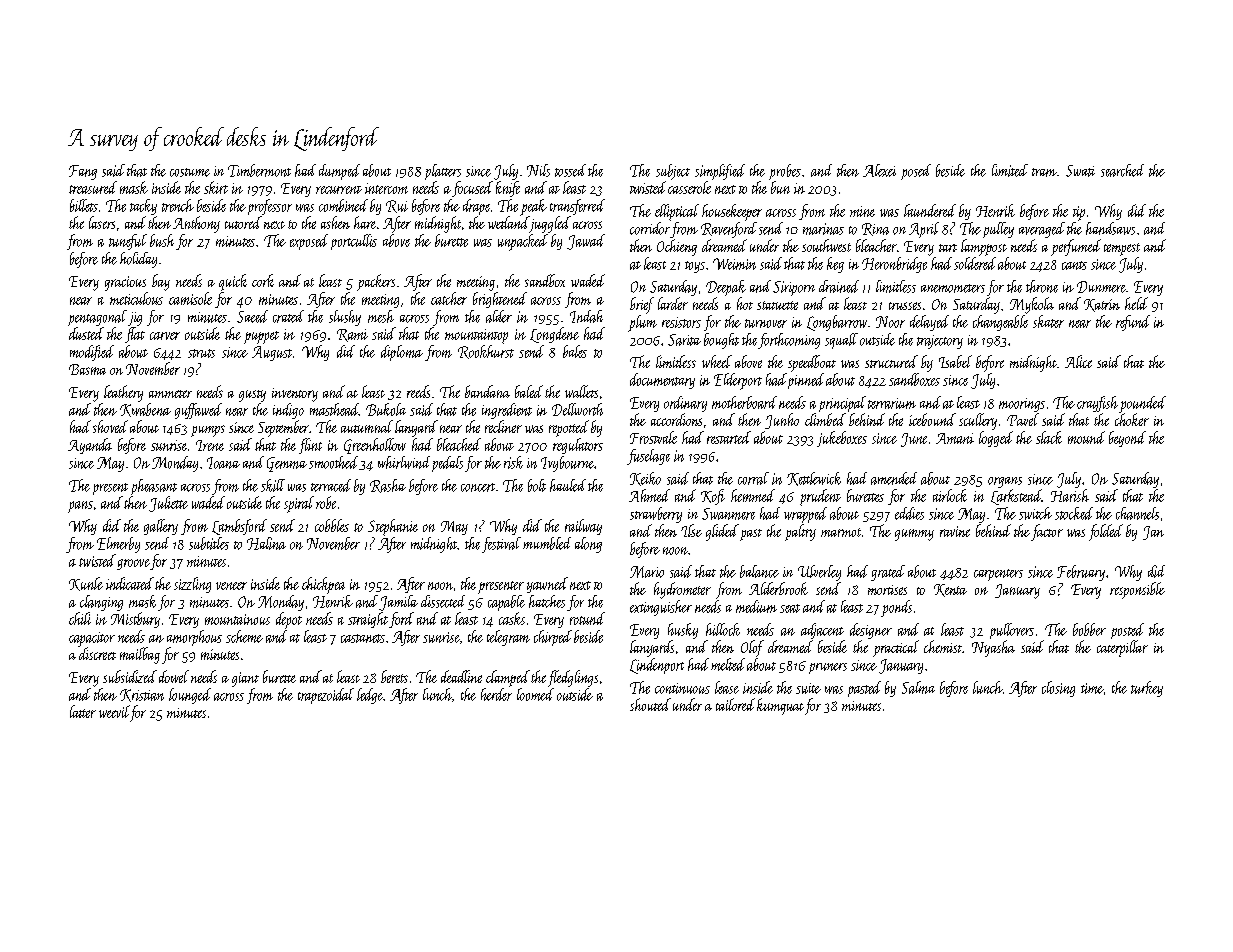 This document has height=952, width=1233. I want to click on Timbermont, so click(259, 170).
